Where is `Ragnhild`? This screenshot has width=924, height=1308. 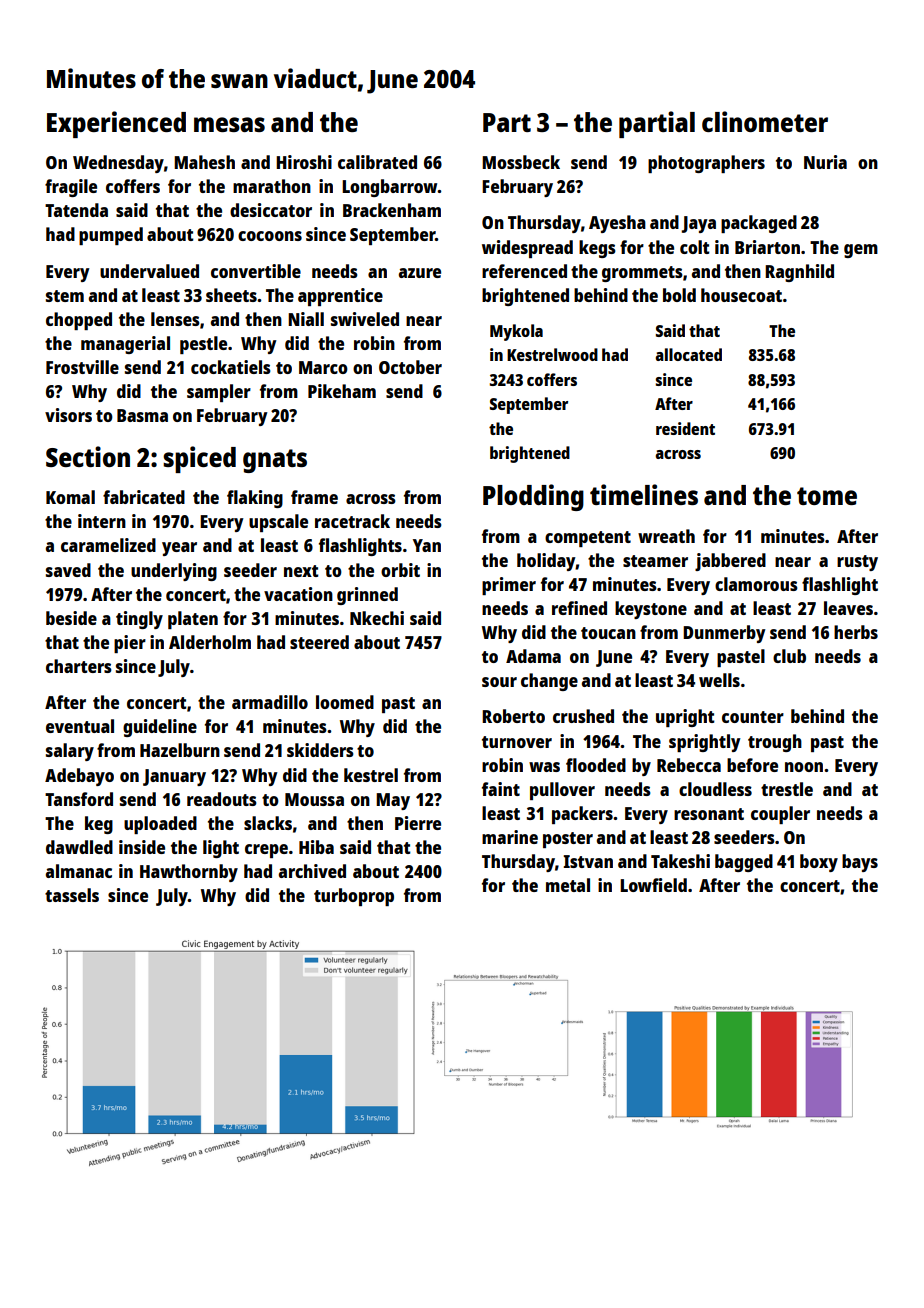
Ragnhild is located at coordinates (799, 273).
